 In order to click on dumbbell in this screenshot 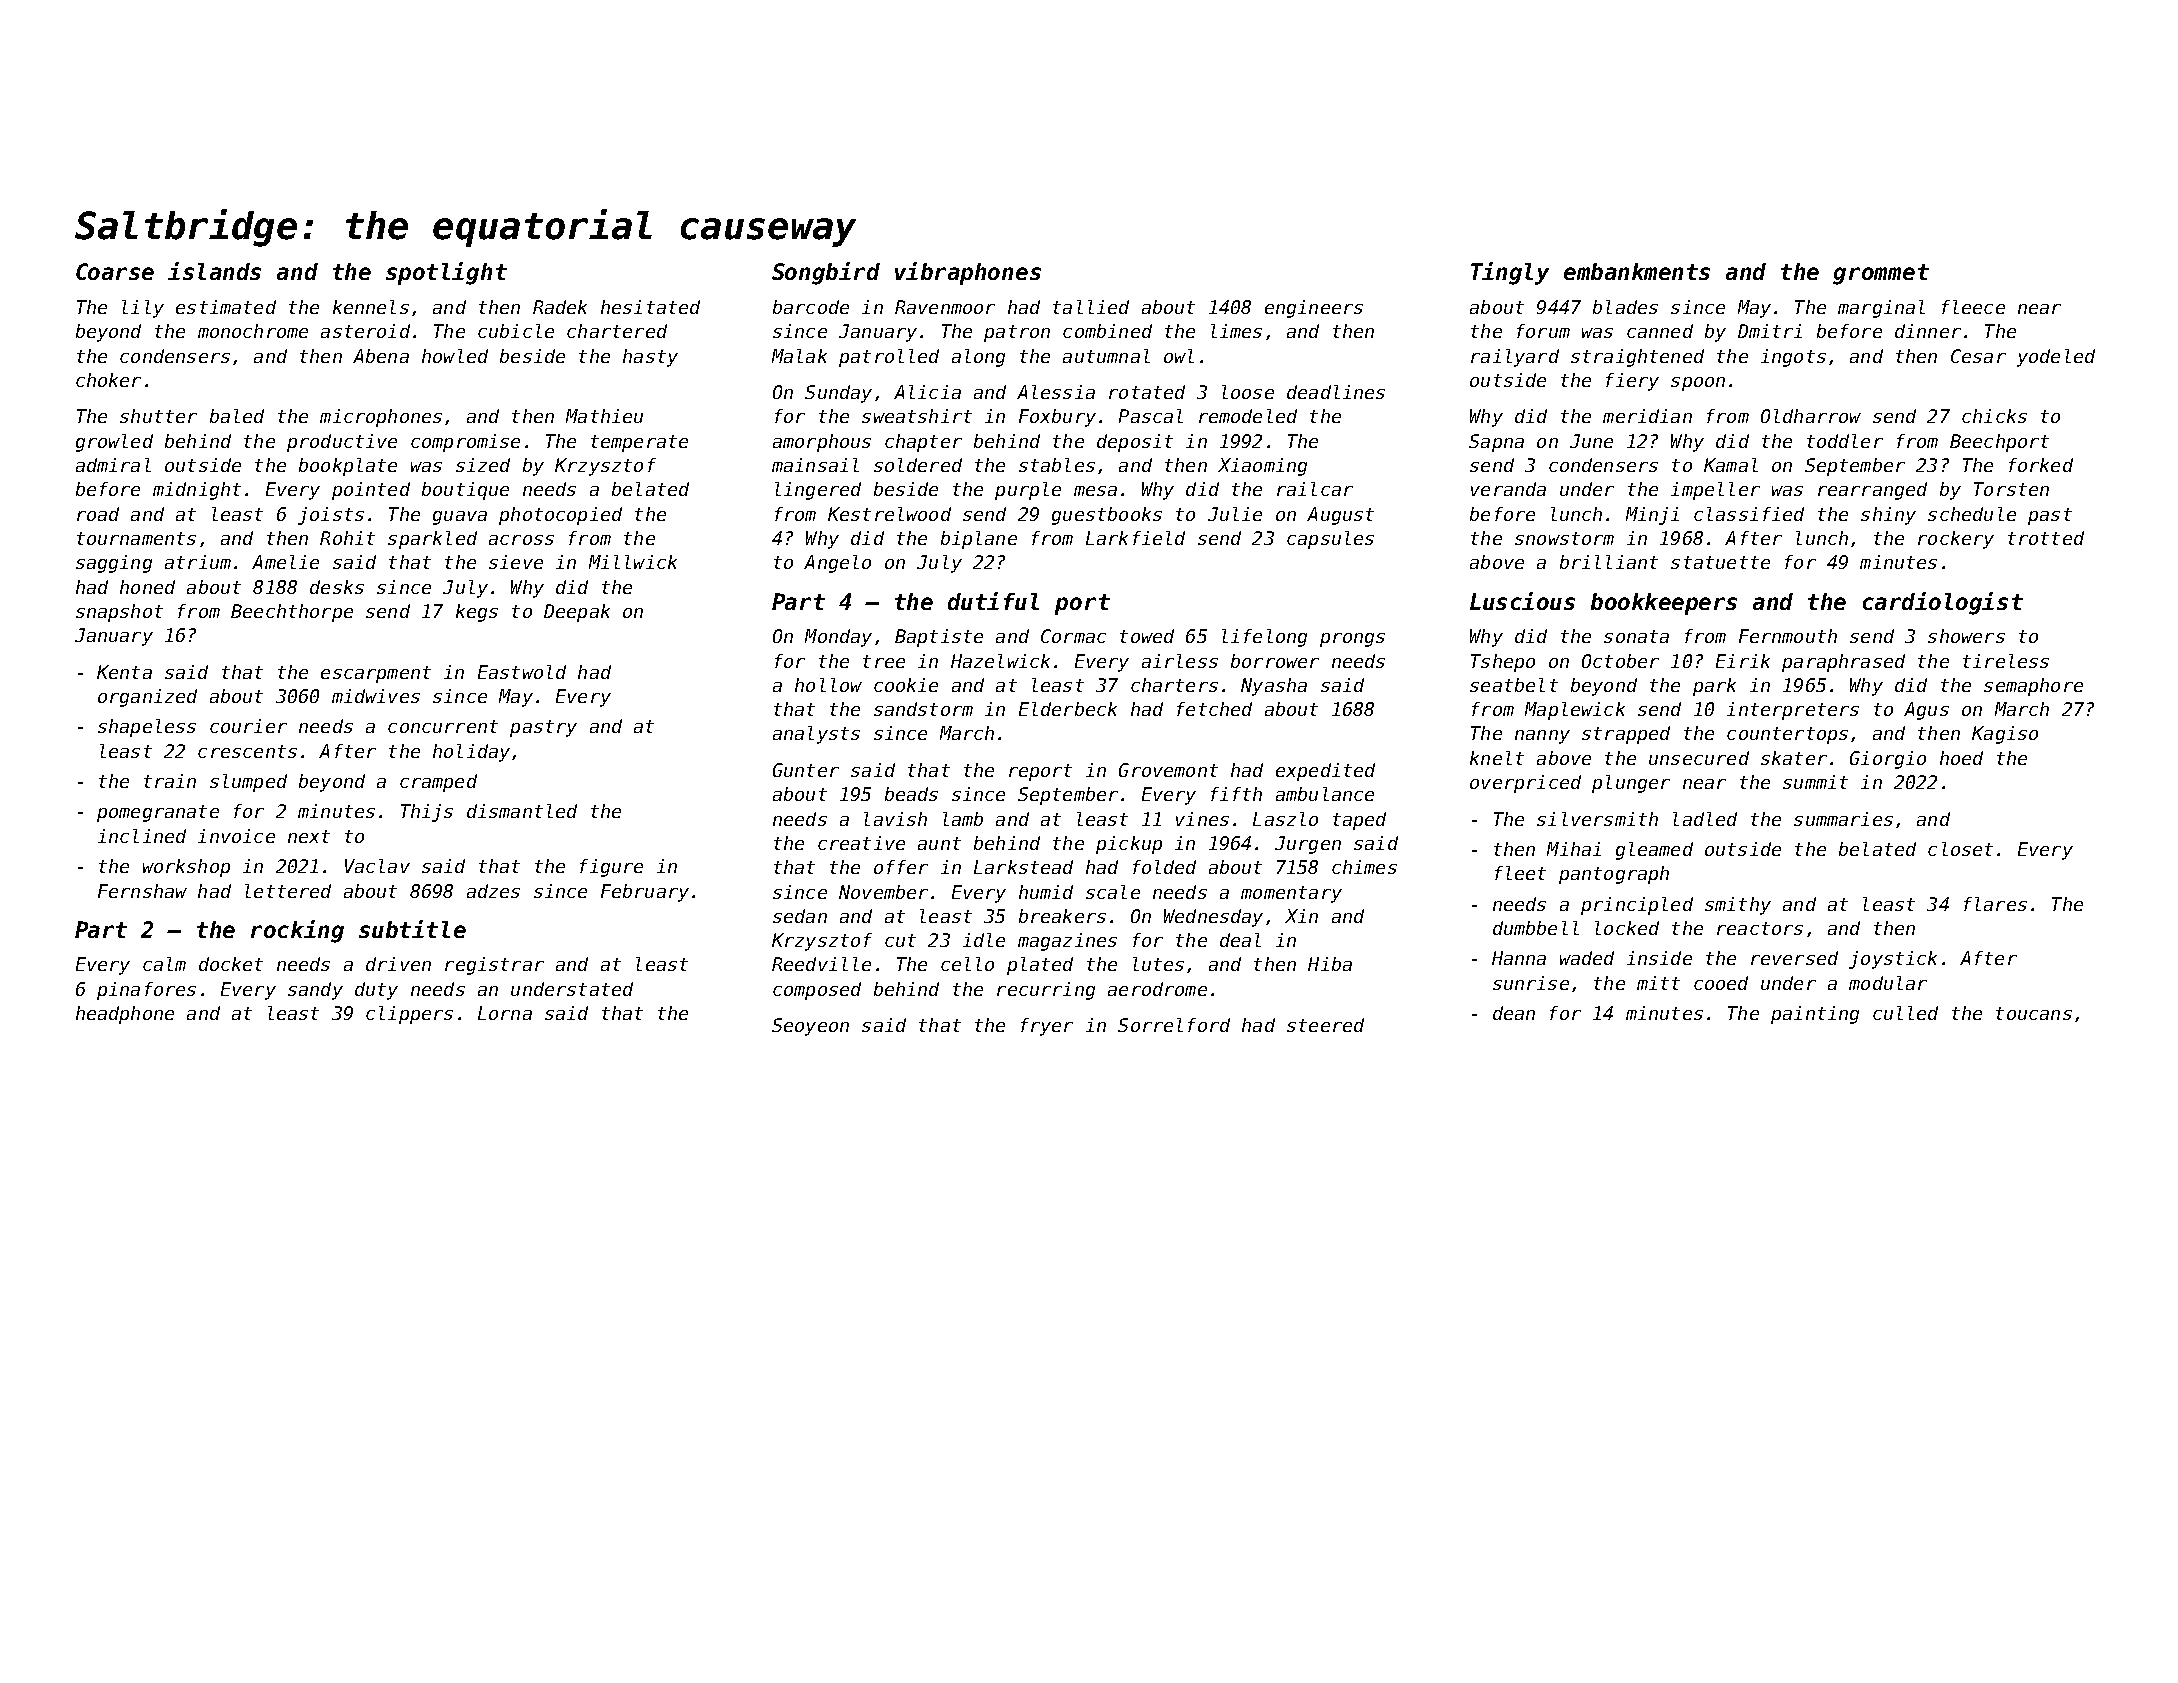, I will do `click(1536, 928)`.
